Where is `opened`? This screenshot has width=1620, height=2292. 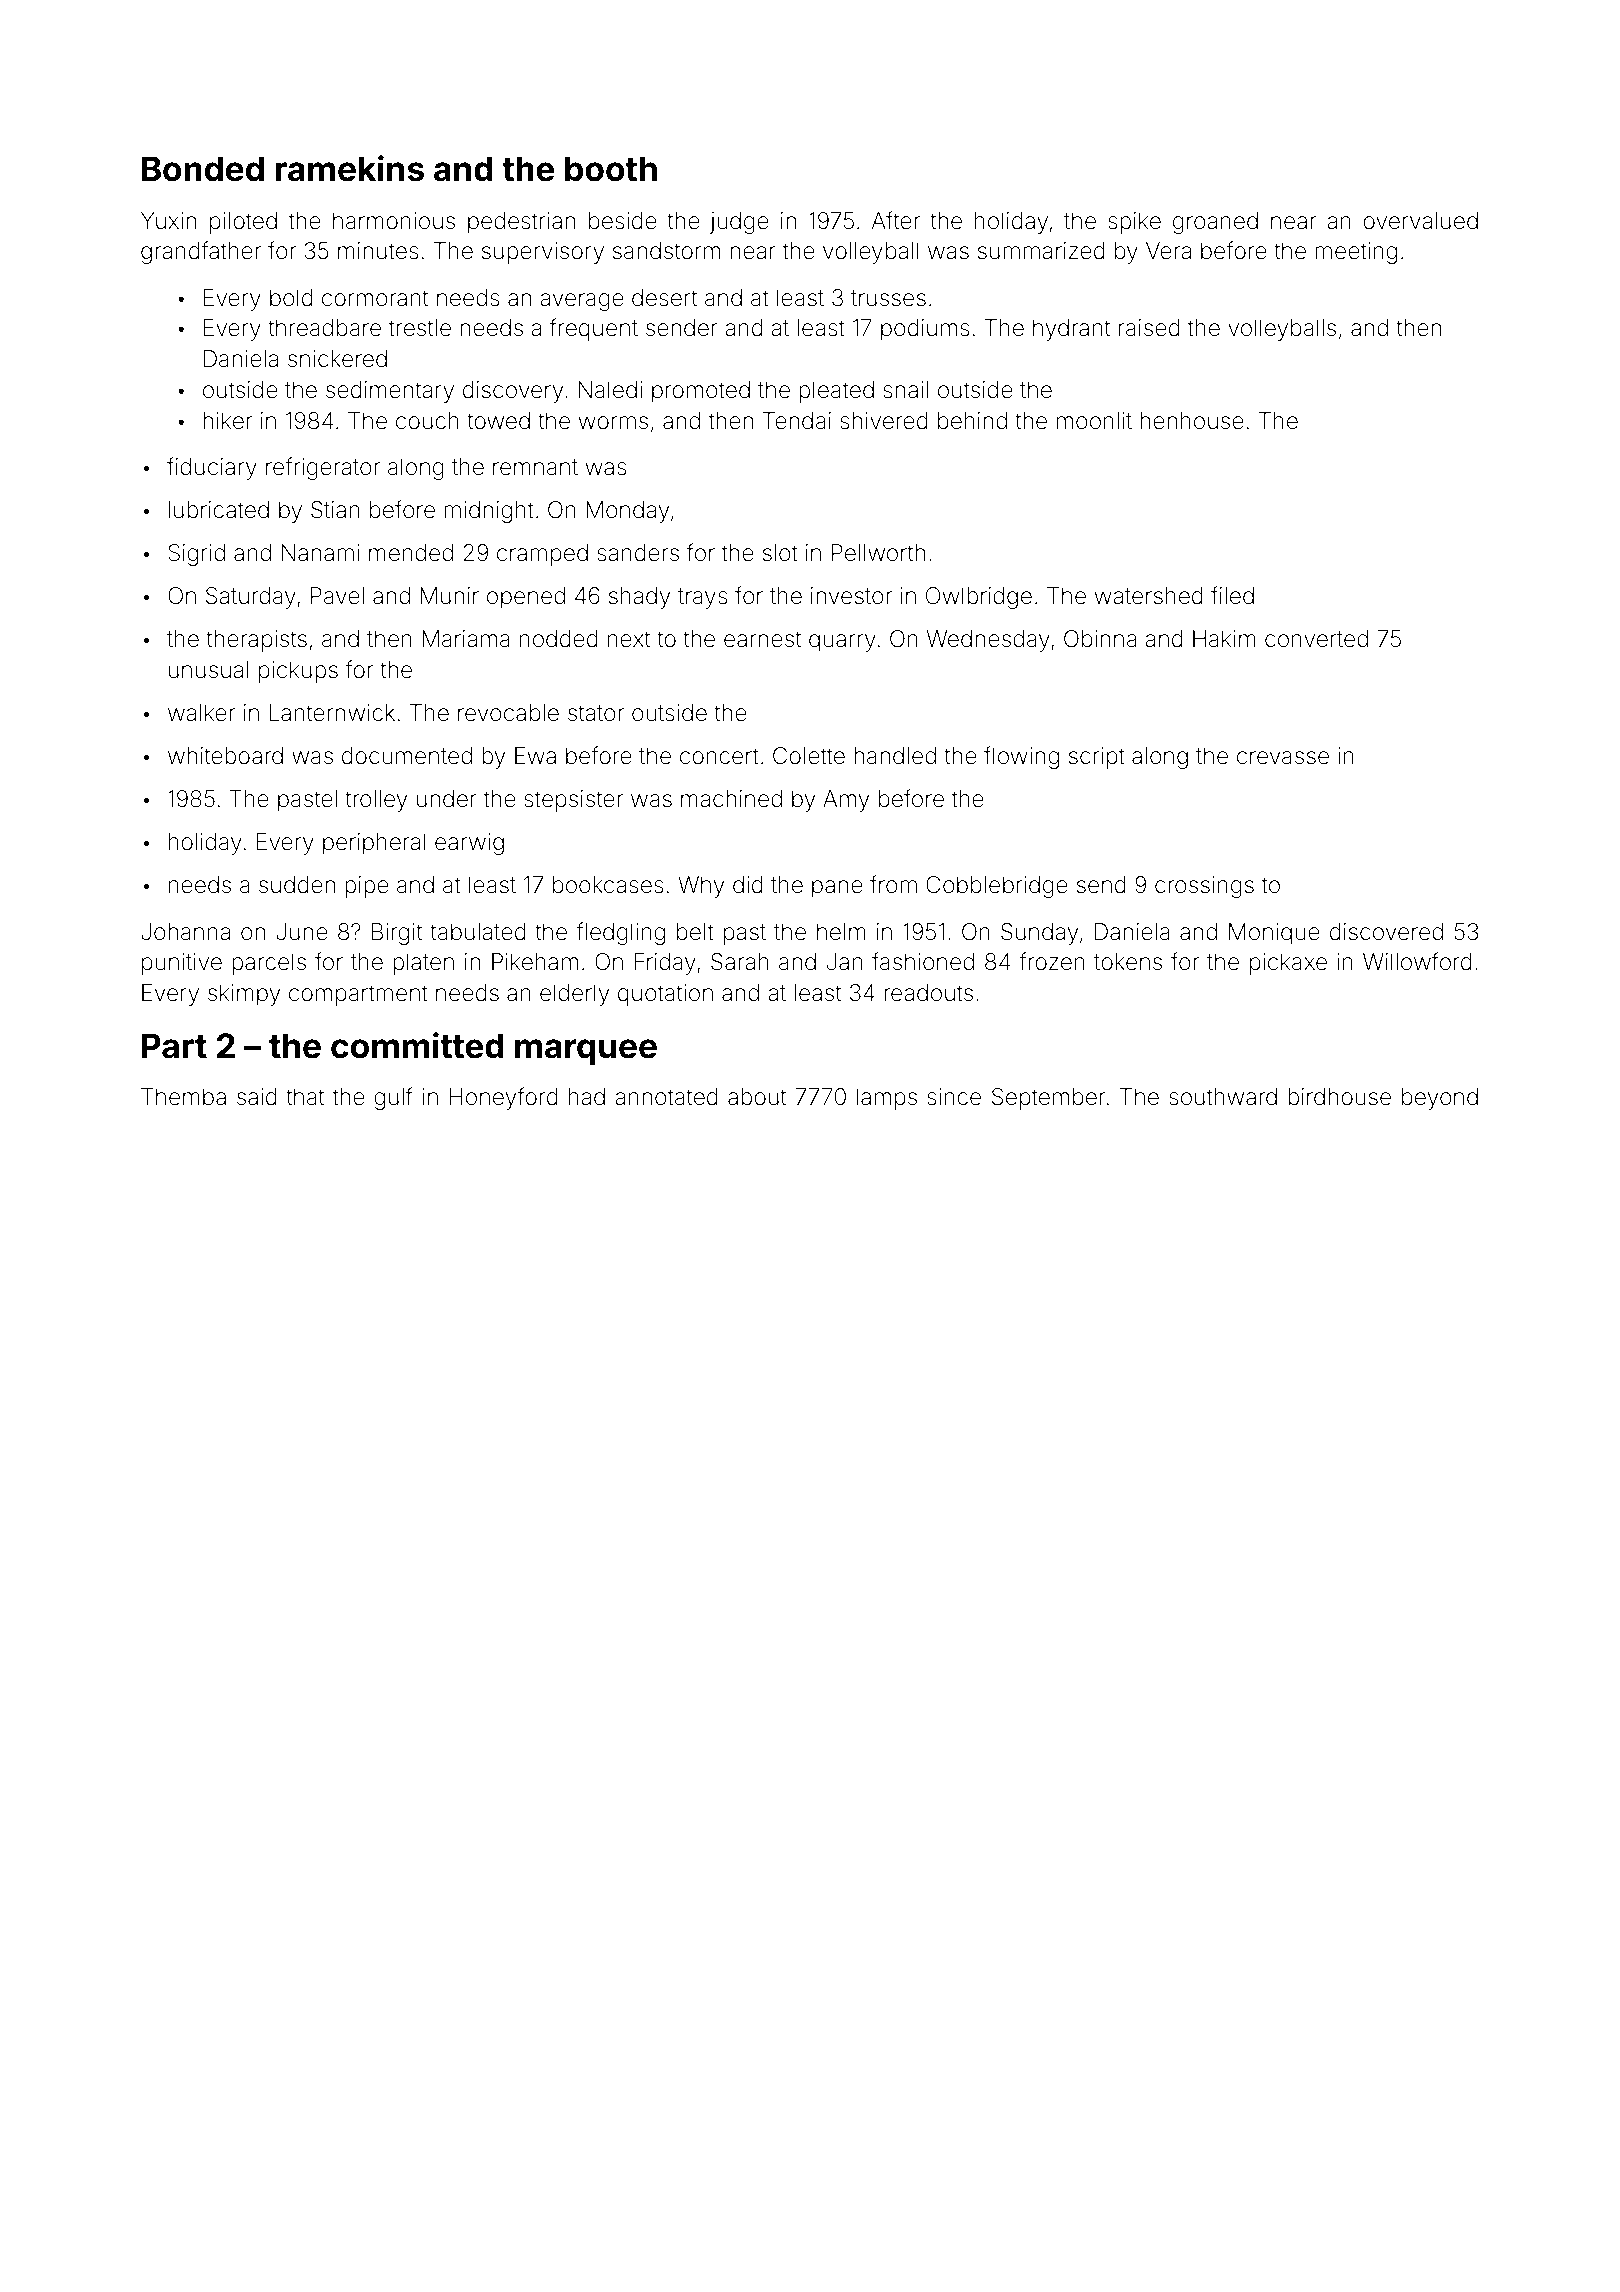
opened is located at coordinates (526, 598).
